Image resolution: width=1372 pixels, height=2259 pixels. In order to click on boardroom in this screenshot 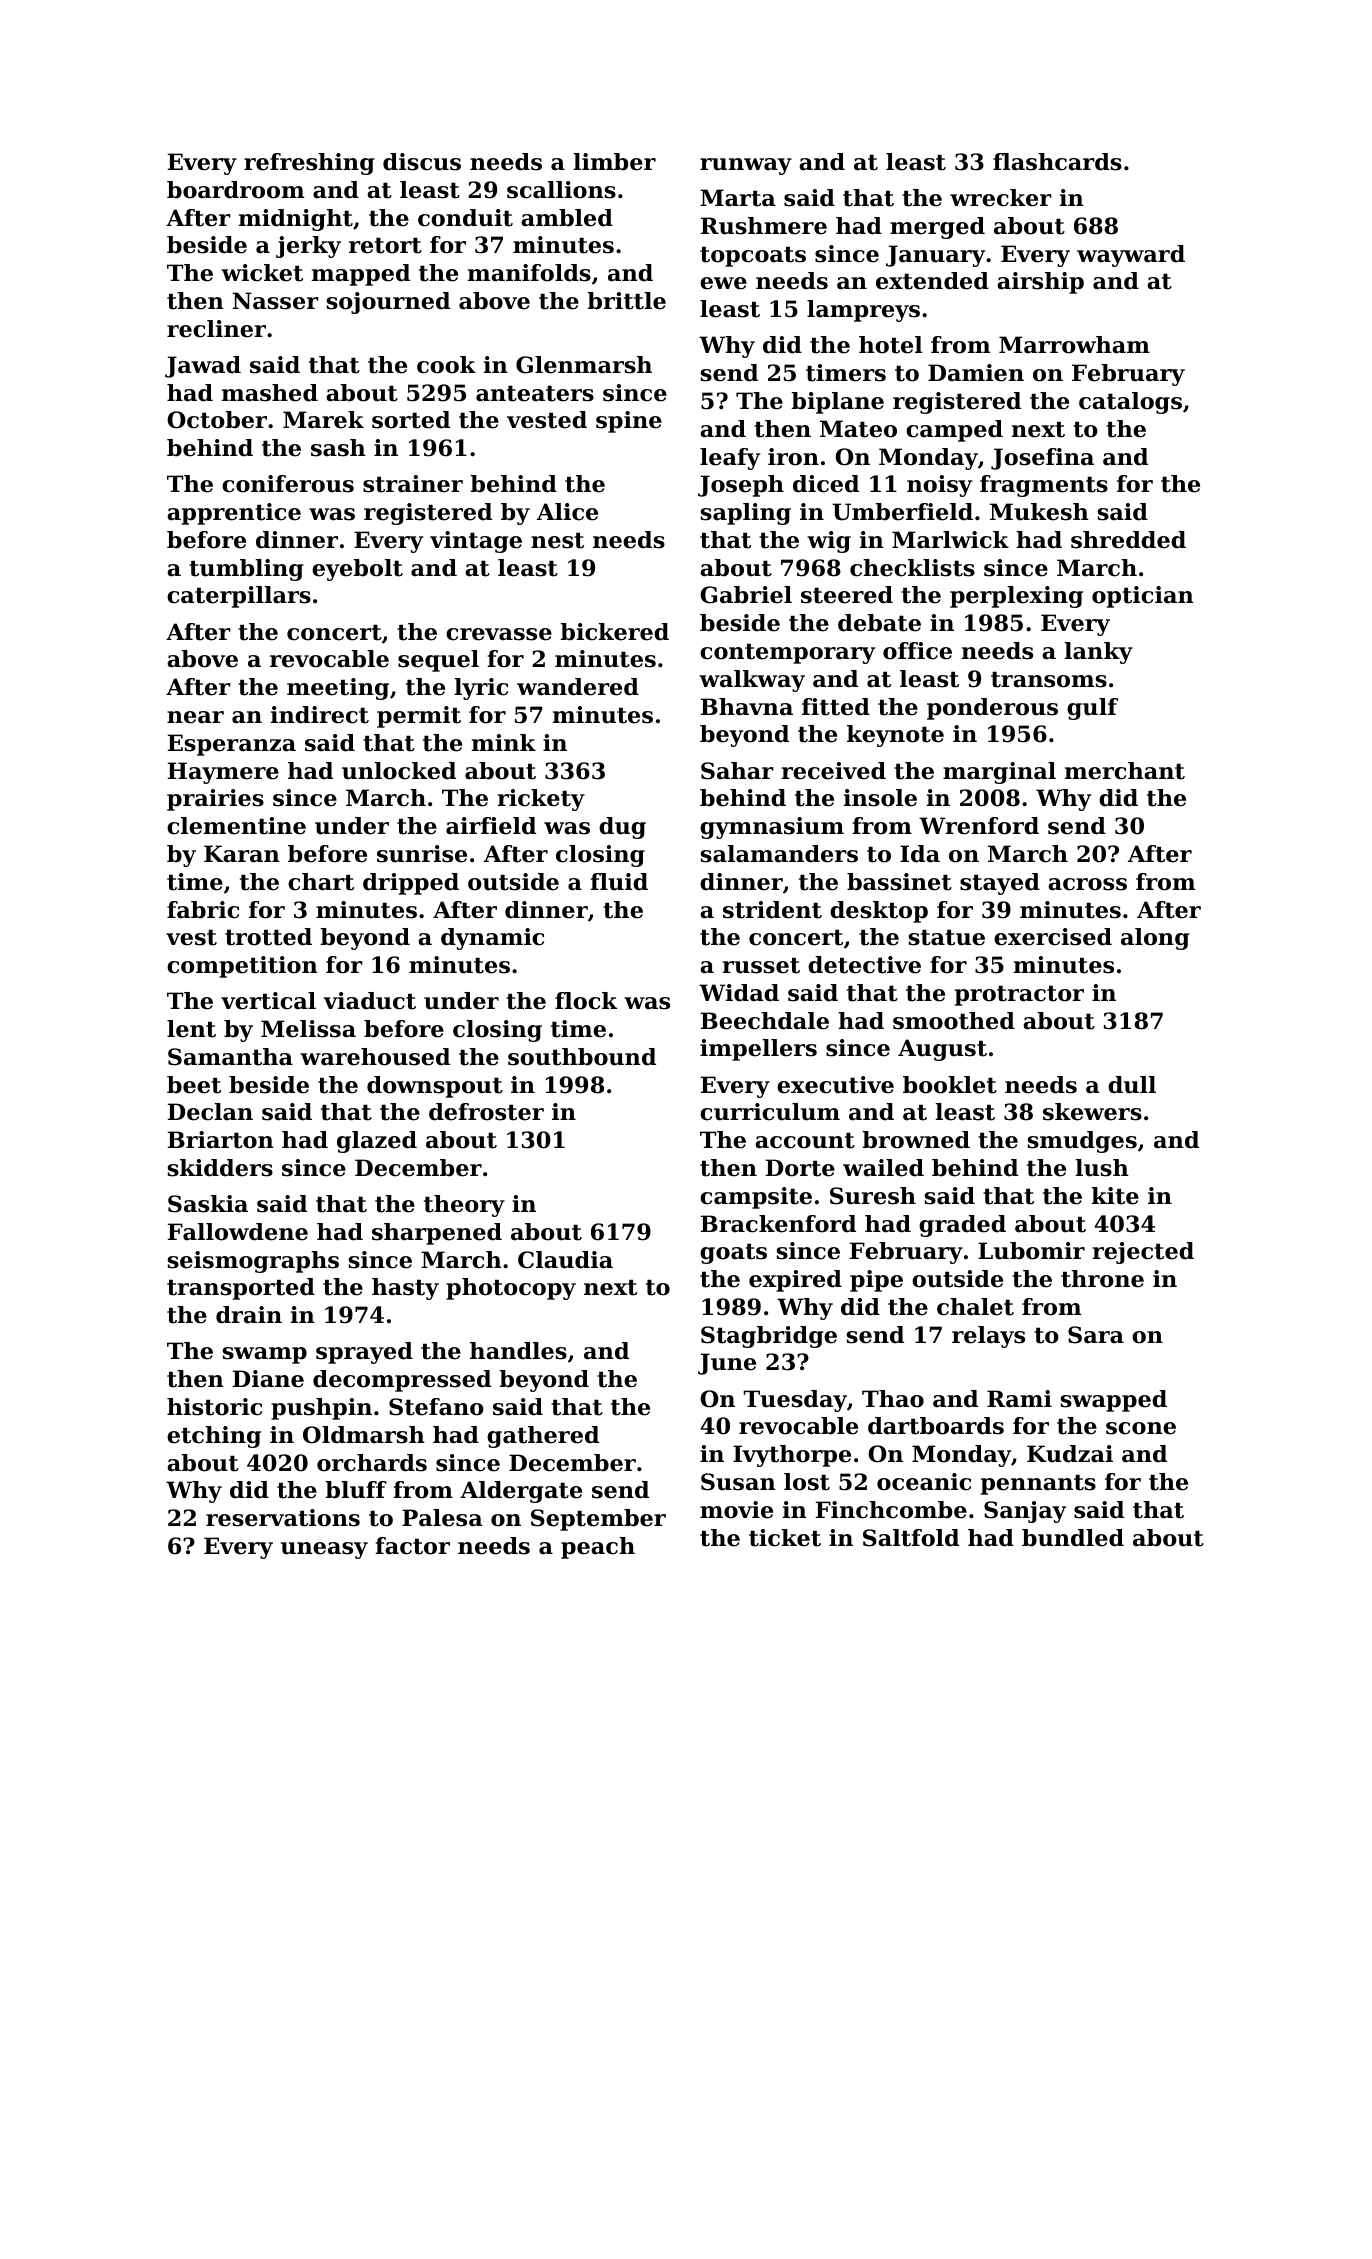, I will do `click(235, 190)`.
